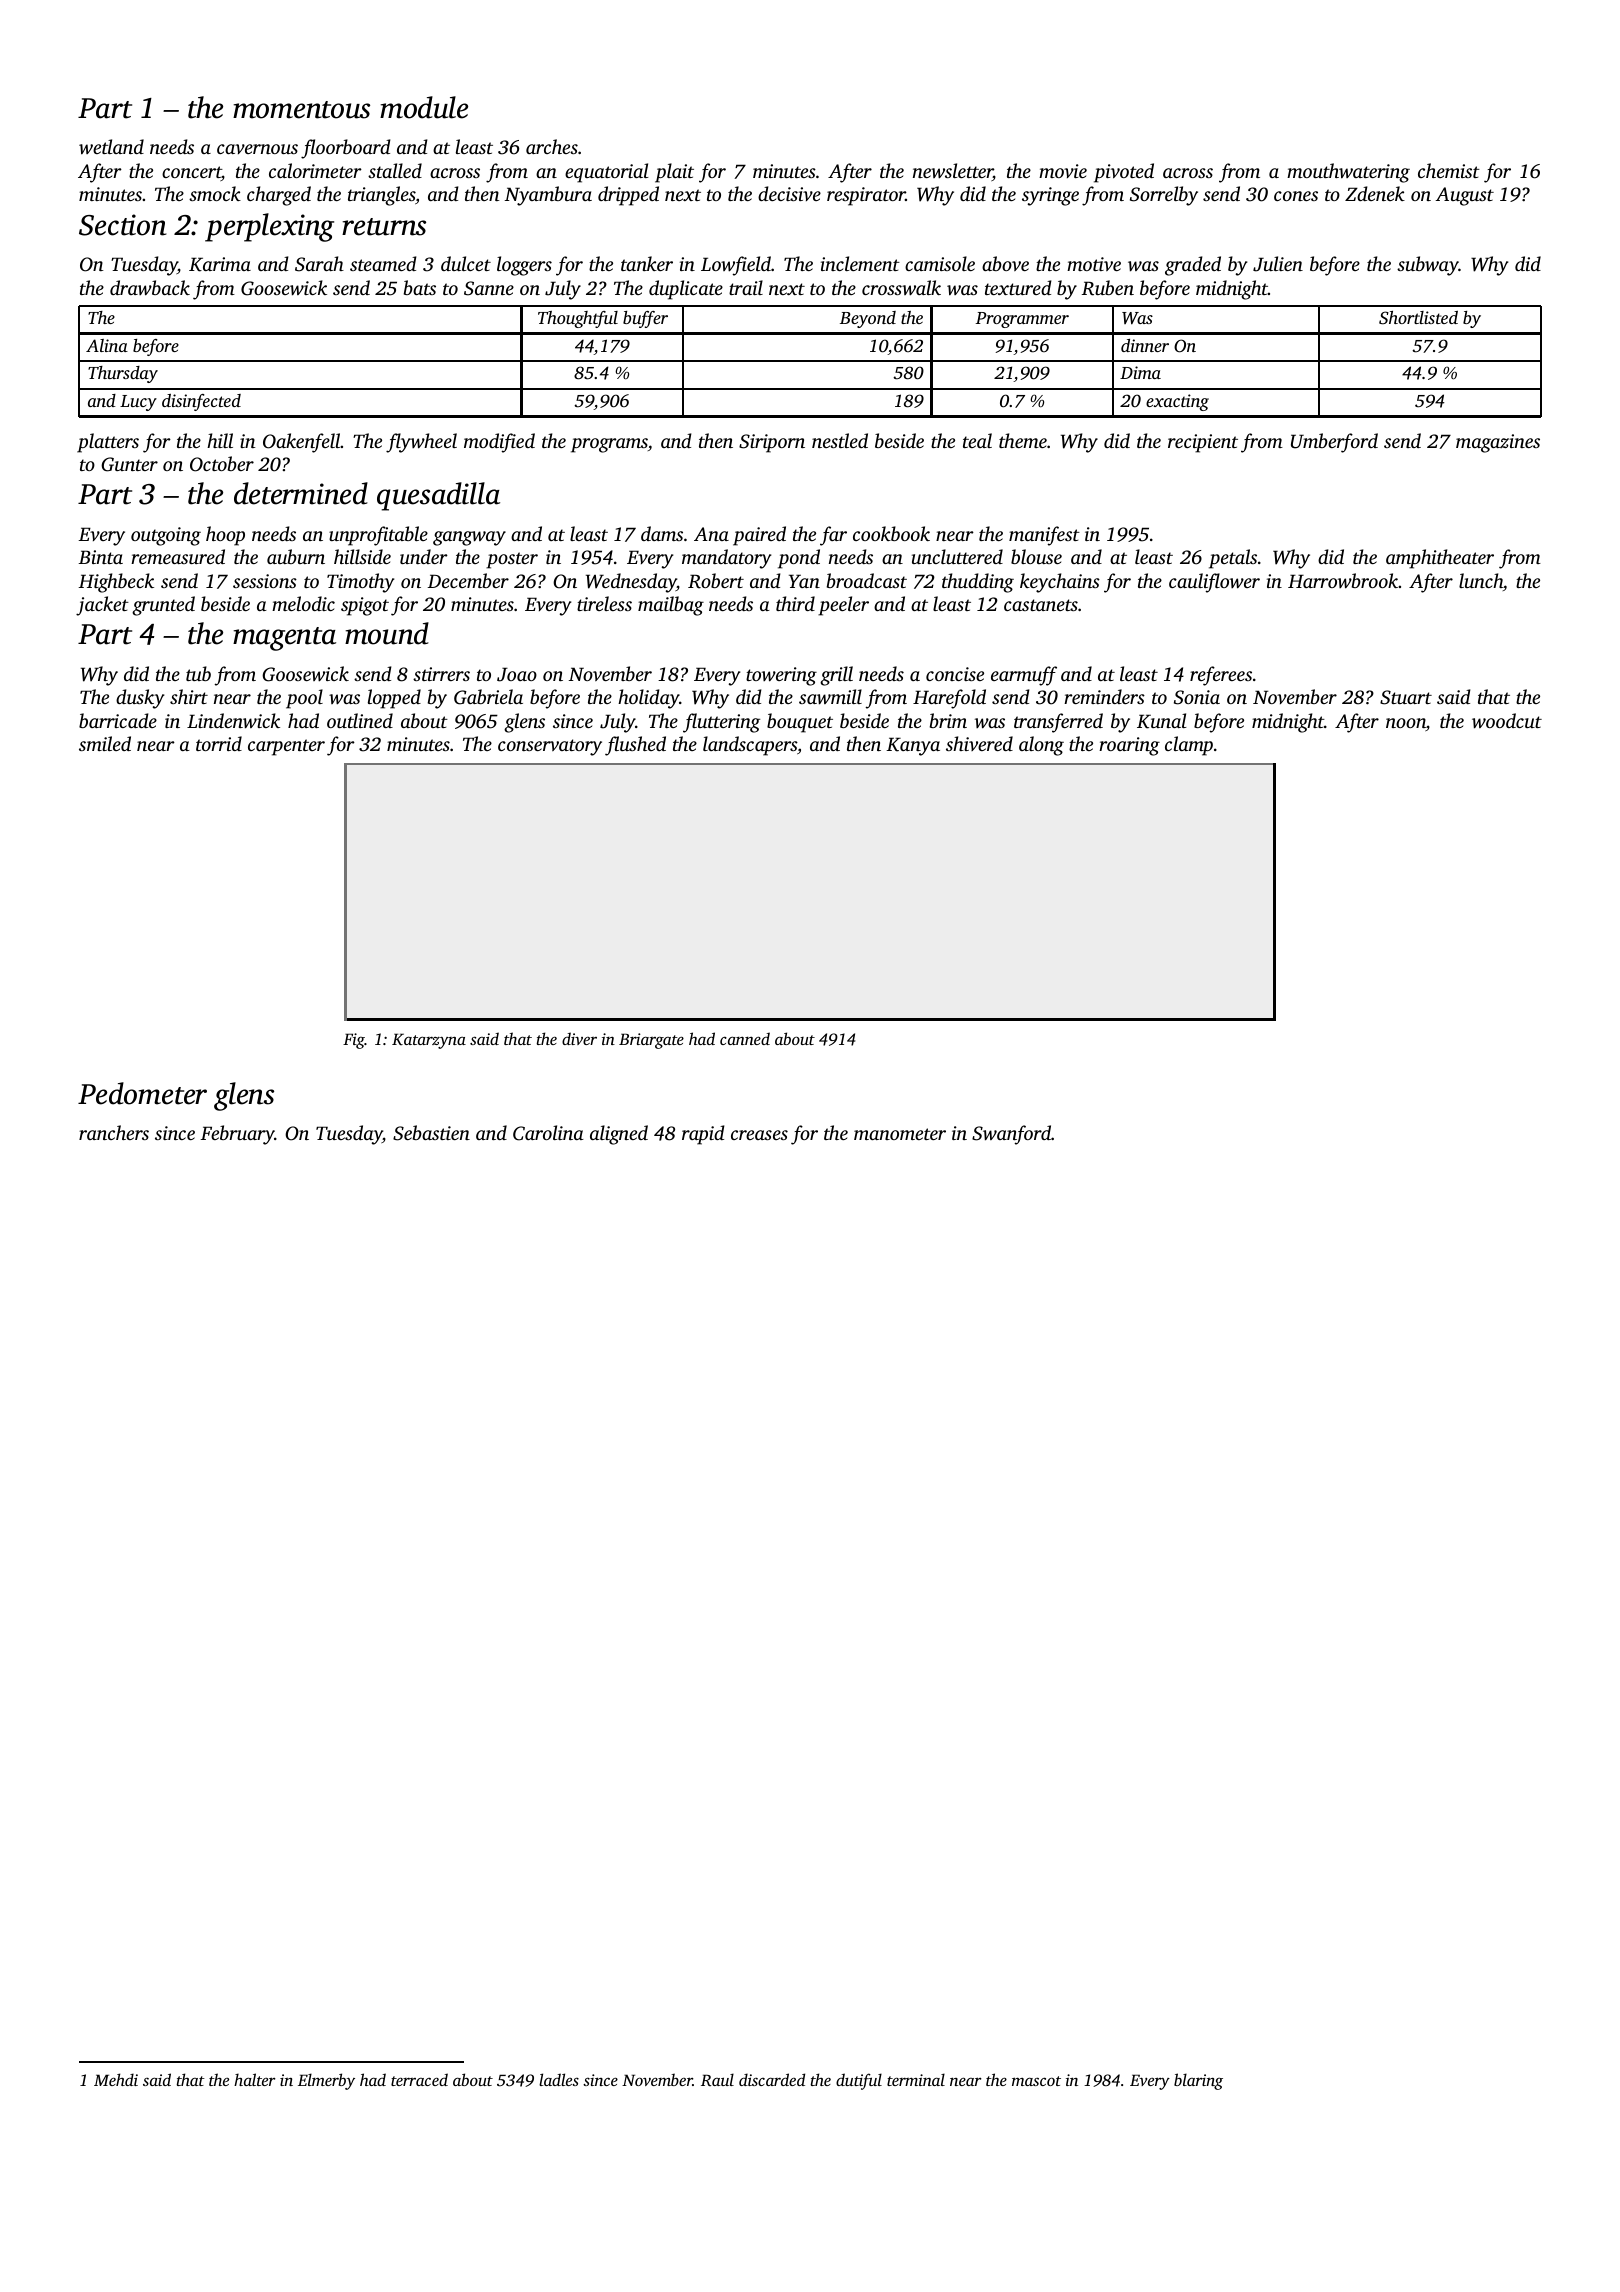 This screenshot has height=2292, width=1620. What do you see at coordinates (424, 107) in the screenshot?
I see `module` at bounding box center [424, 107].
